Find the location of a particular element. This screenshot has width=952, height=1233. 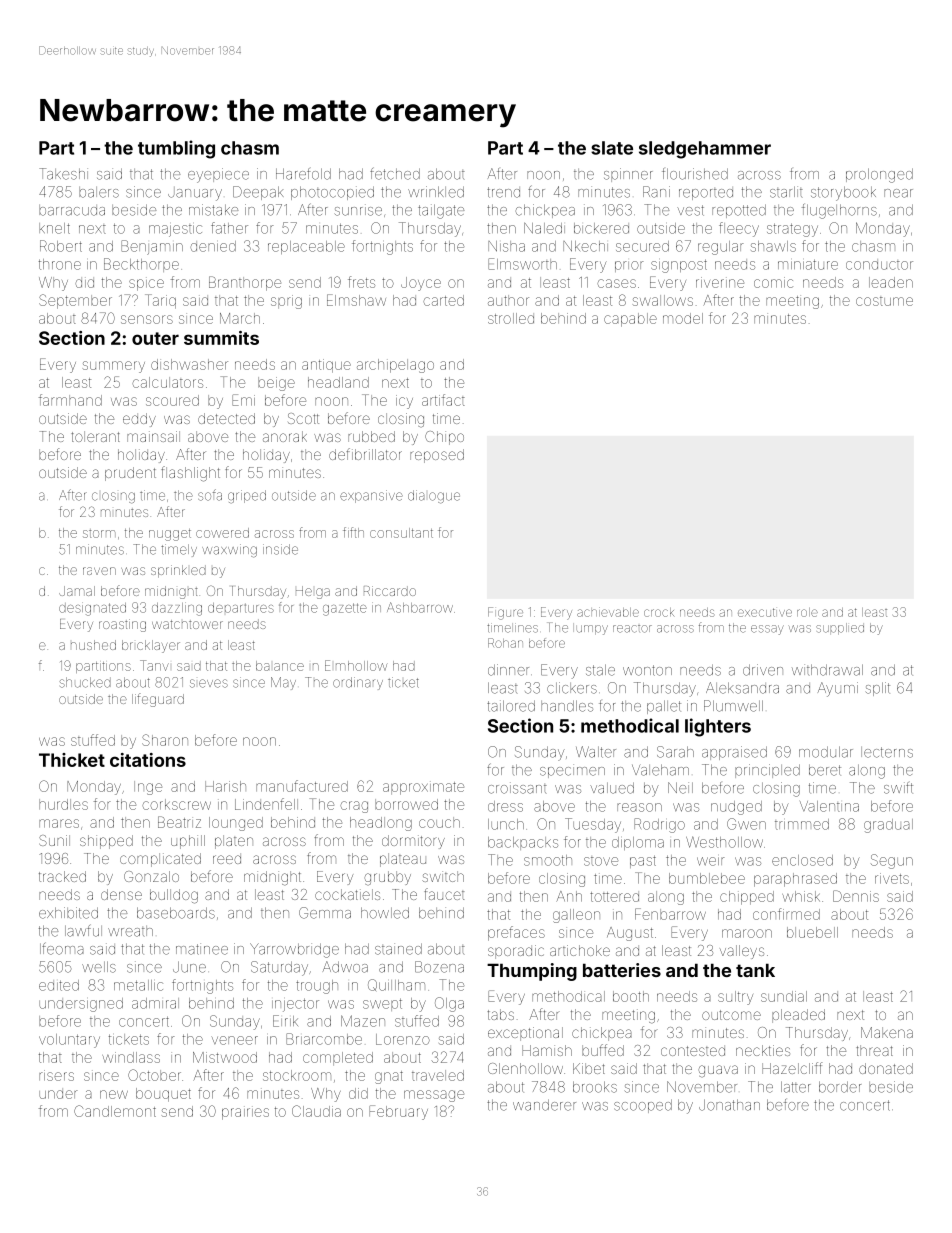

role is located at coordinates (807, 612).
